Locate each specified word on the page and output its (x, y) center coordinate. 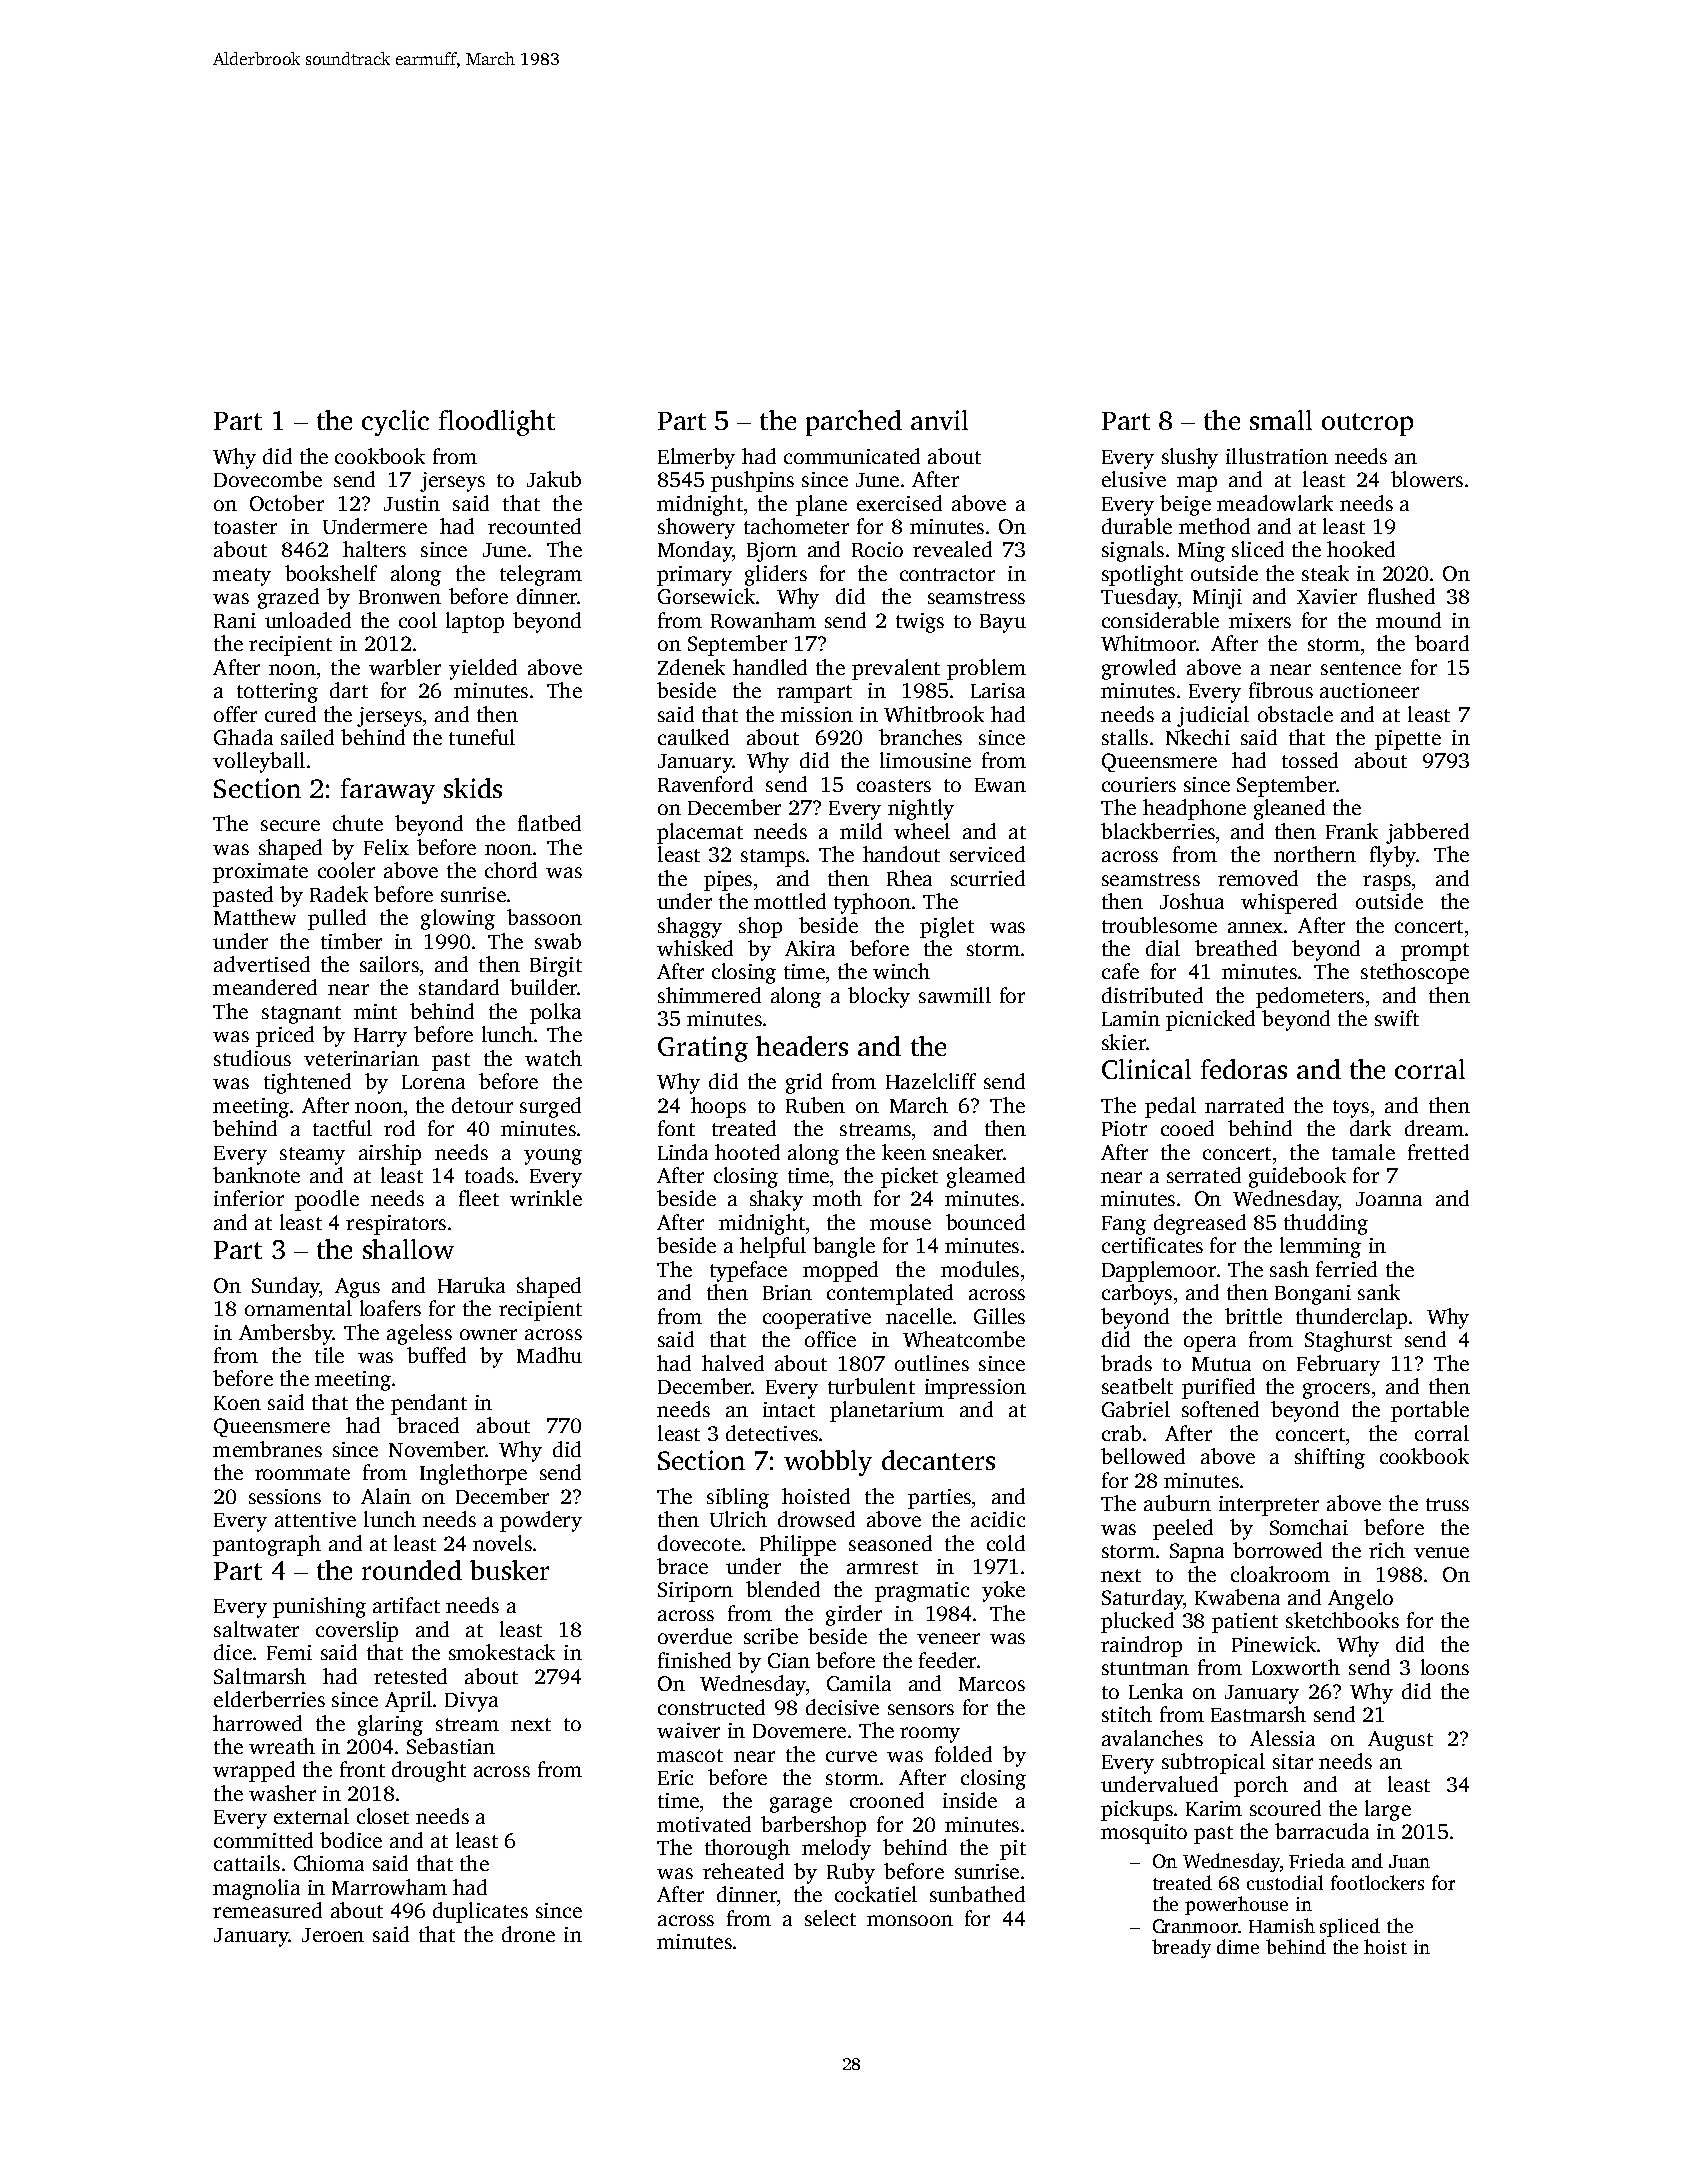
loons (1445, 1667)
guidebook (1297, 1177)
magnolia (256, 1889)
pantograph (267, 1545)
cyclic (395, 423)
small (1281, 420)
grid (804, 1083)
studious (252, 1058)
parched (854, 423)
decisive (842, 1707)
